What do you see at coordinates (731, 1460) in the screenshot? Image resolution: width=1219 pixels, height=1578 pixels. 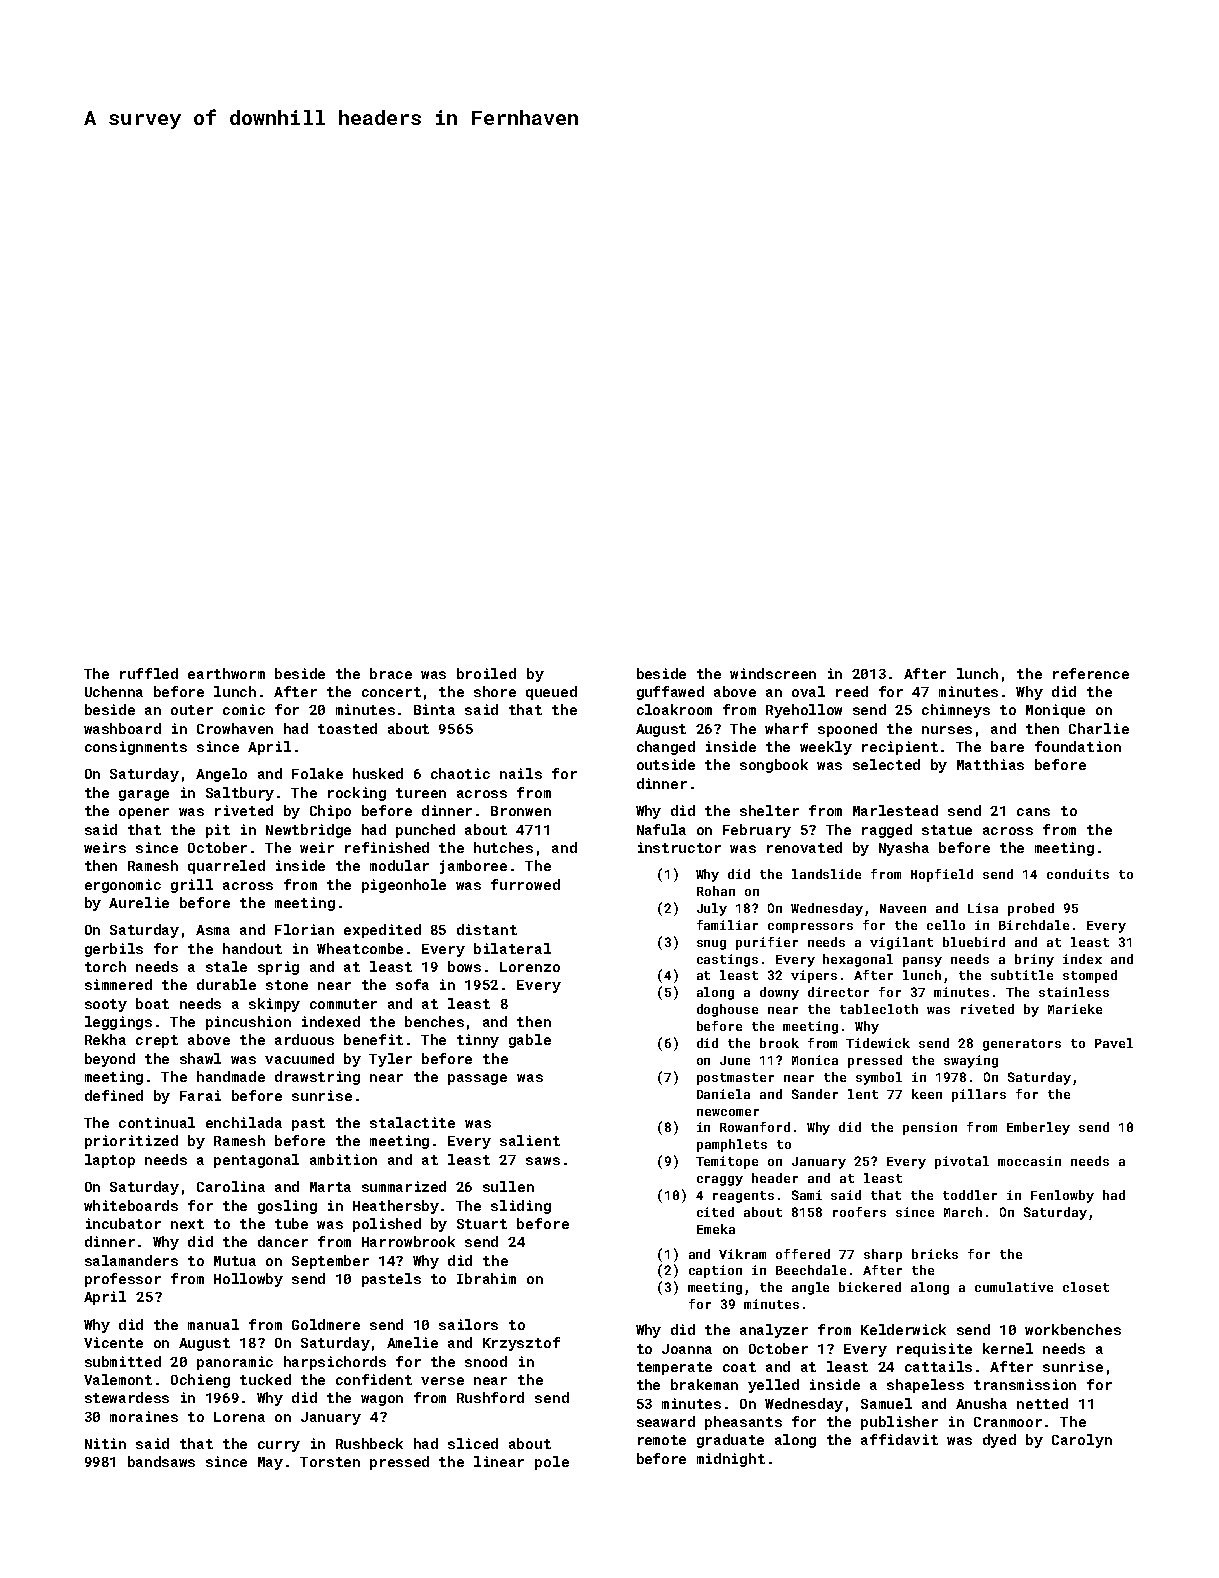 I see `midnight` at bounding box center [731, 1460].
